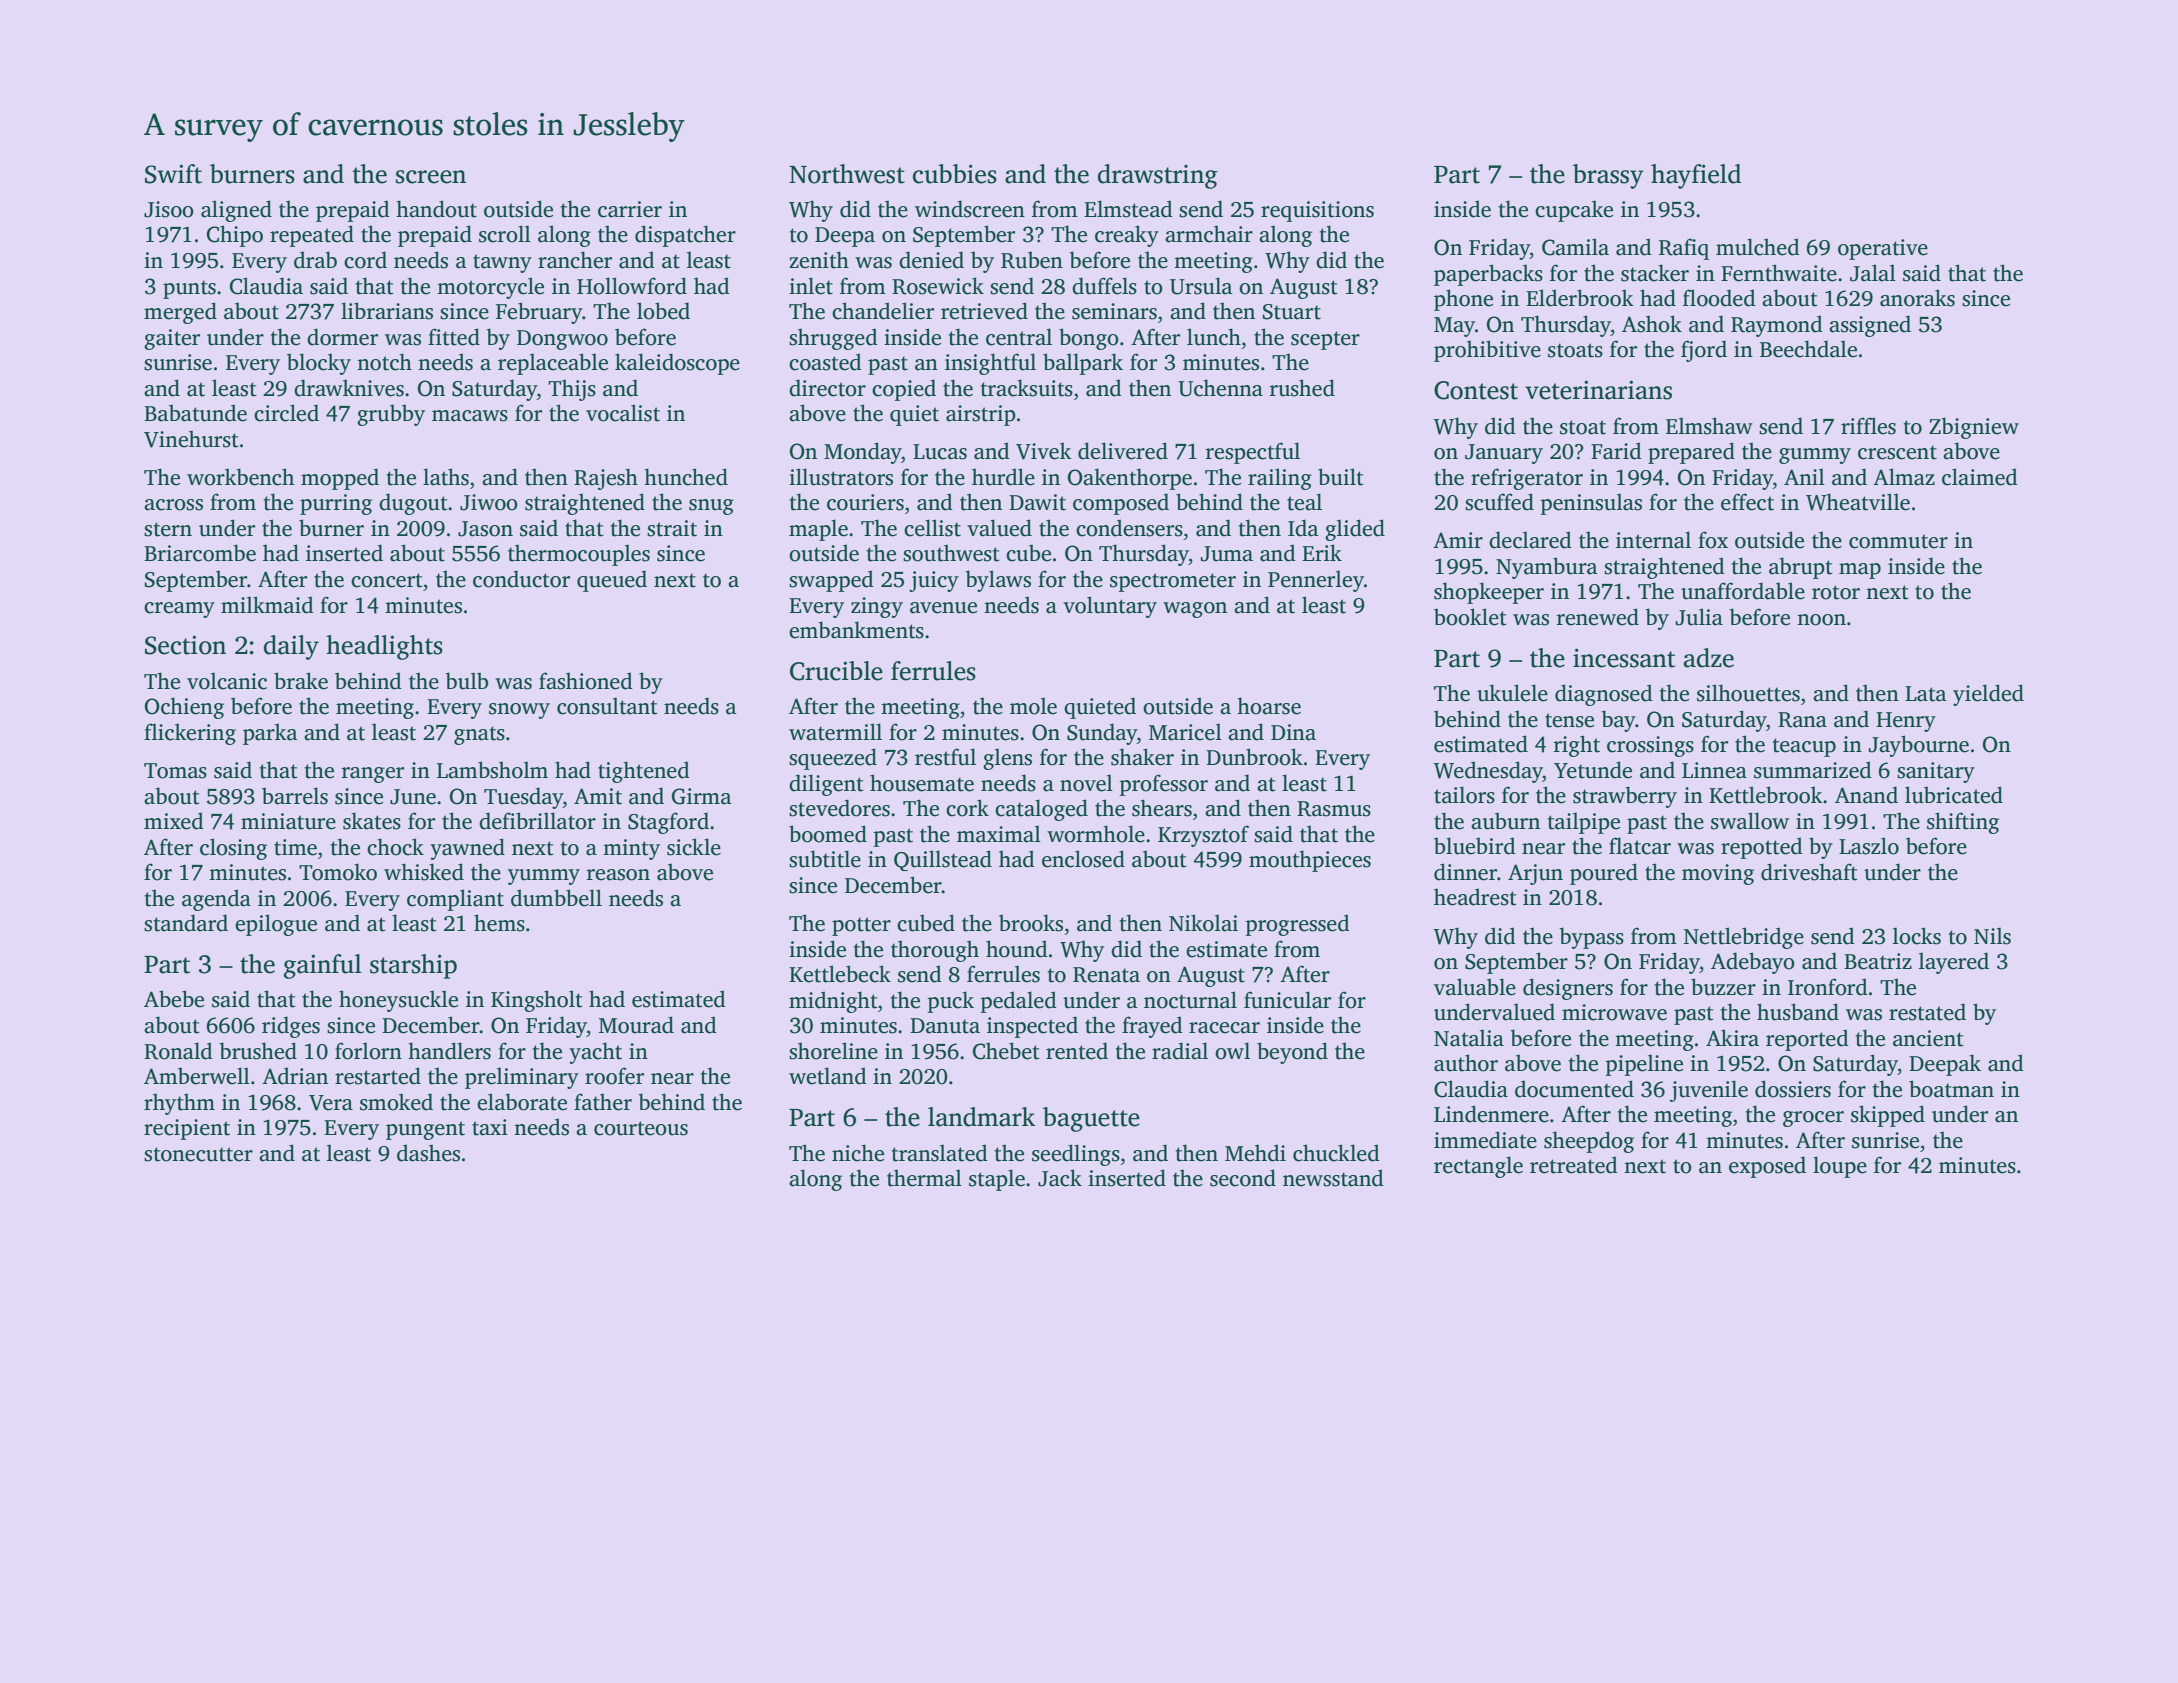 Image resolution: width=2178 pixels, height=1683 pixels. What do you see at coordinates (1699, 617) in the document?
I see `Julia` at bounding box center [1699, 617].
